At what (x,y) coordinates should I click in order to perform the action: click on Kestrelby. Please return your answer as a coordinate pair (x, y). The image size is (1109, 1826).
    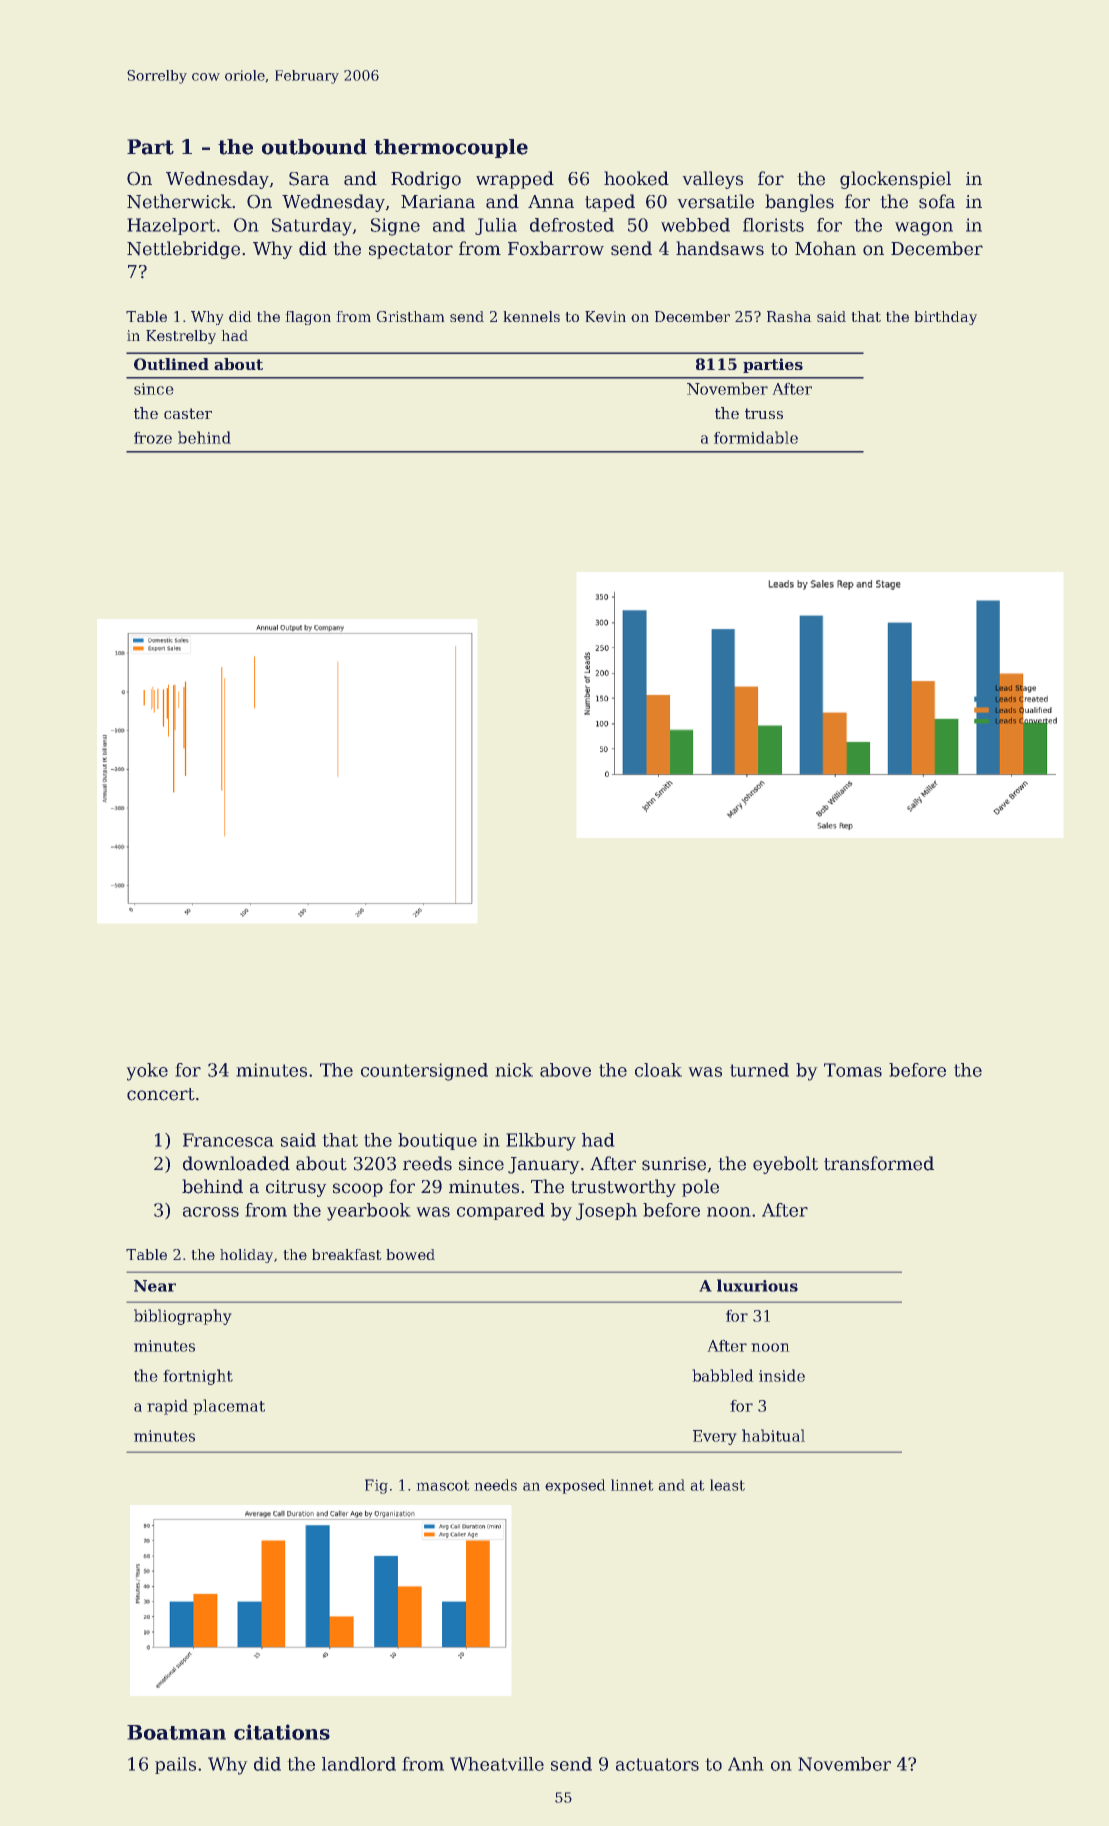
    Looking at the image, I should click on (181, 337).
